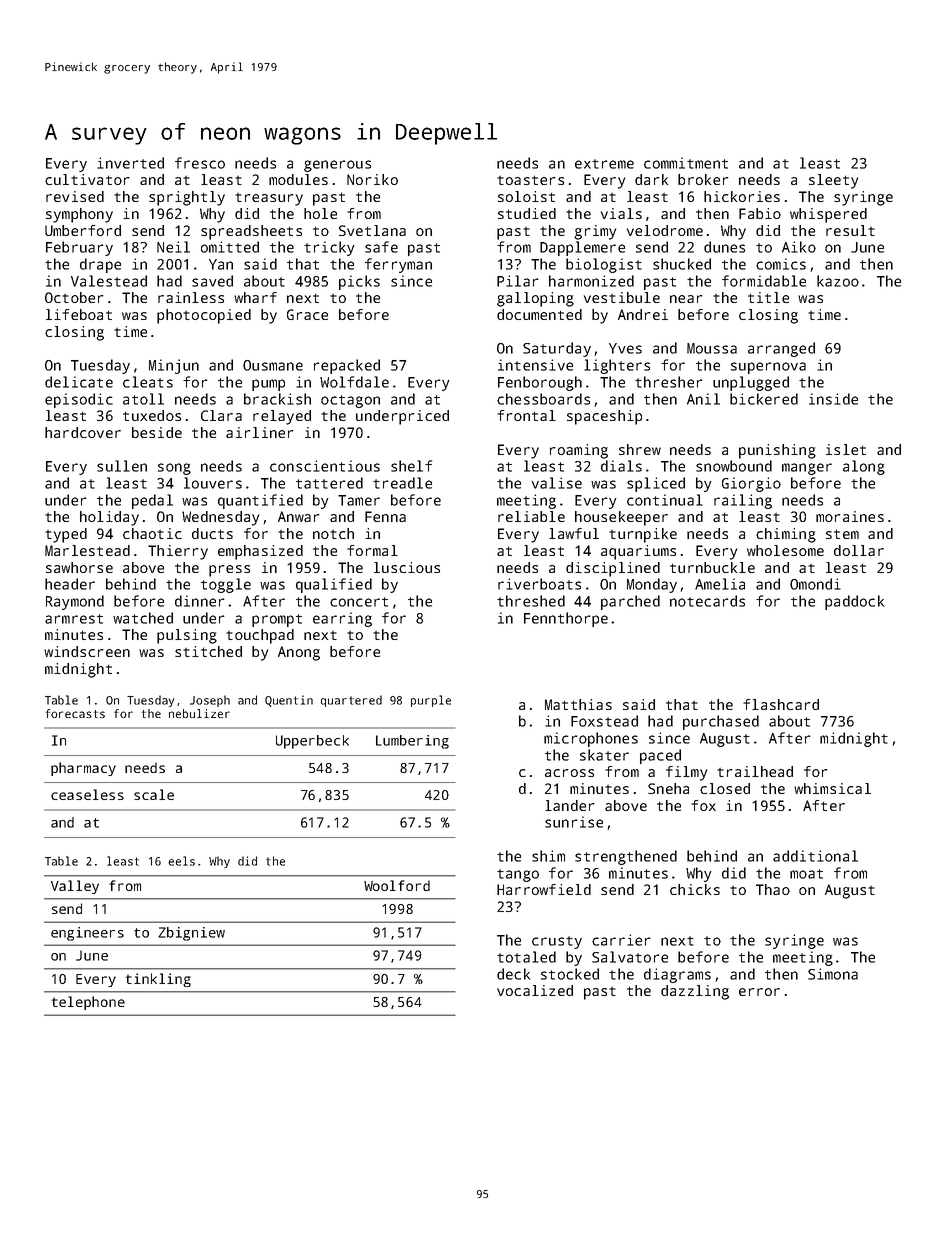  I want to click on deck, so click(513, 974).
